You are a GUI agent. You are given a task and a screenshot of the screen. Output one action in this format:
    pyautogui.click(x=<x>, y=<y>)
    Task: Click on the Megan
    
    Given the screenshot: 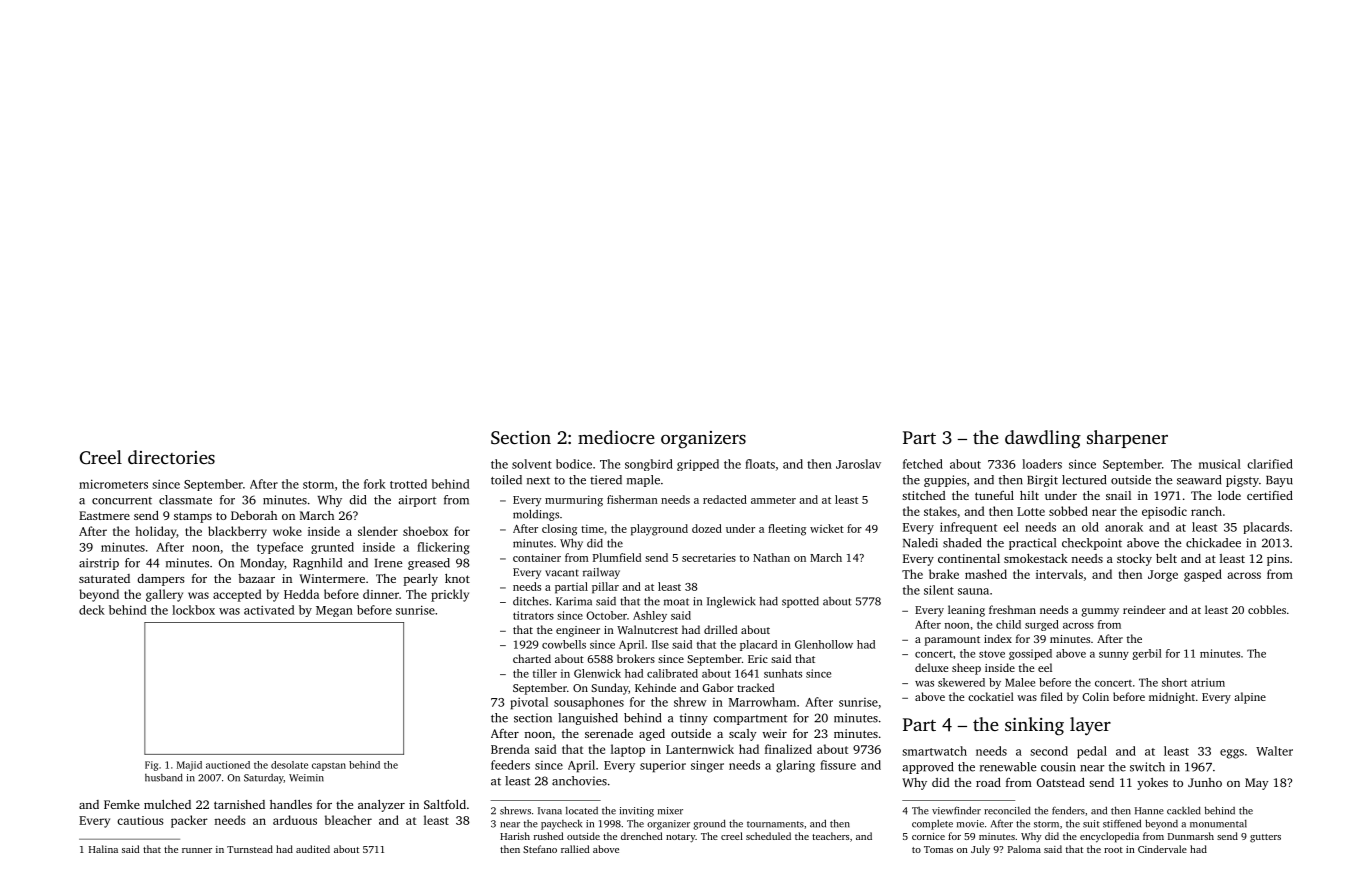 What is the action you would take?
    pyautogui.click(x=334, y=611)
